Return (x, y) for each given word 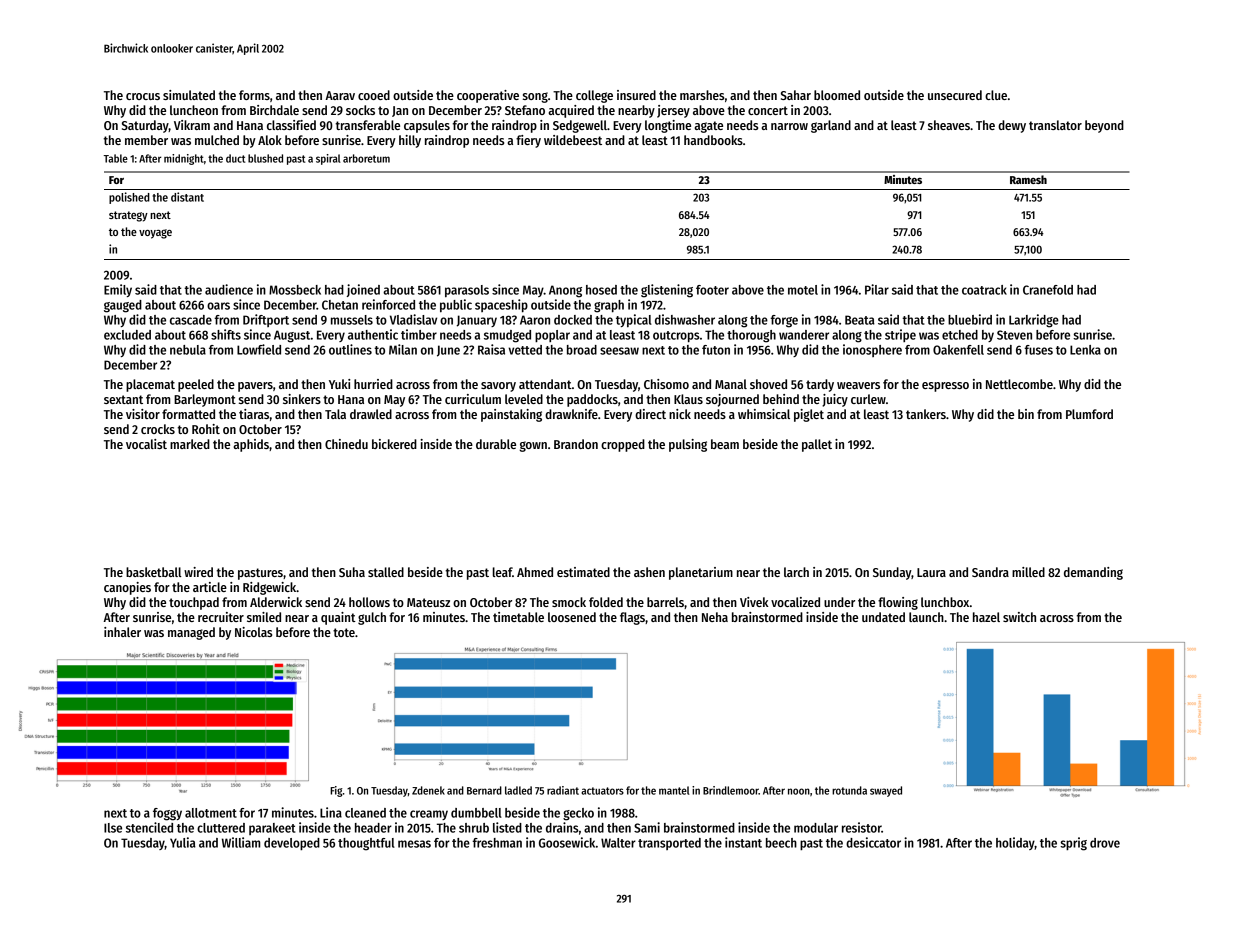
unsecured (955, 95)
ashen (649, 572)
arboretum (366, 158)
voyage (155, 234)
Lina (331, 812)
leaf (502, 572)
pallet (817, 445)
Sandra (990, 572)
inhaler (122, 632)
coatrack (984, 290)
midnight (184, 159)
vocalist (146, 444)
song (535, 97)
